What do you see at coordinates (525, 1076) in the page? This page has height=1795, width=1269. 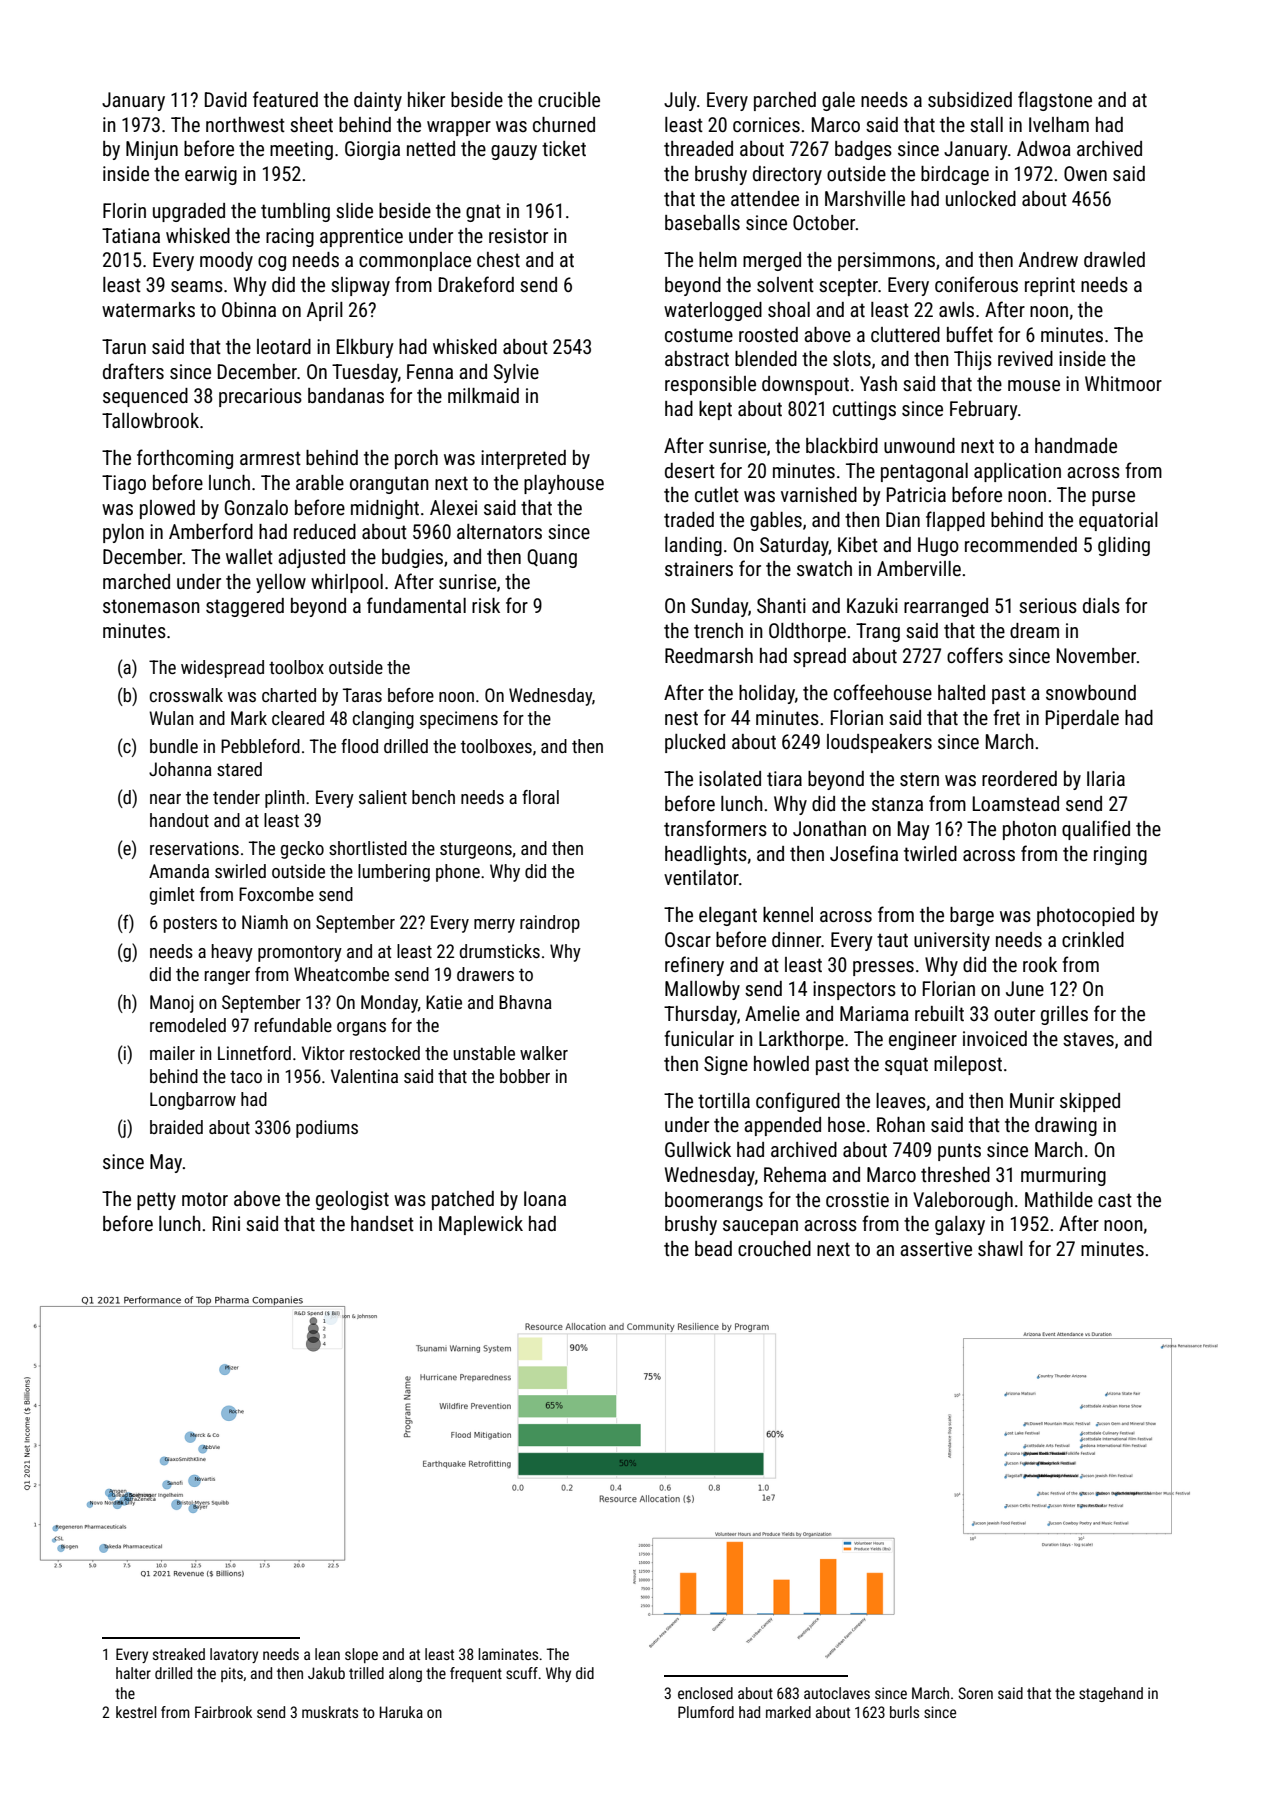 I see `bobber` at bounding box center [525, 1076].
